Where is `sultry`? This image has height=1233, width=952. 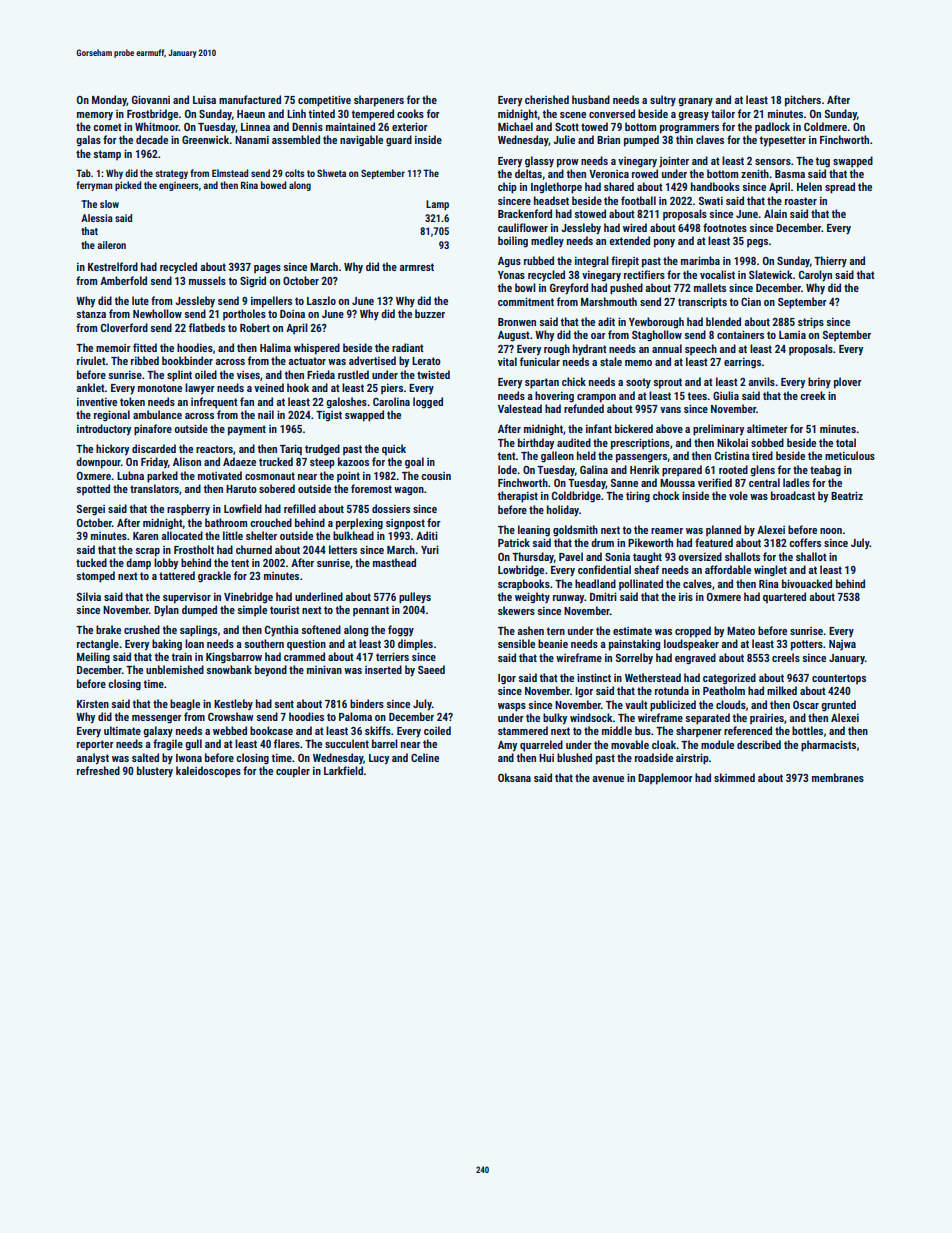
sultry is located at coordinates (663, 100).
